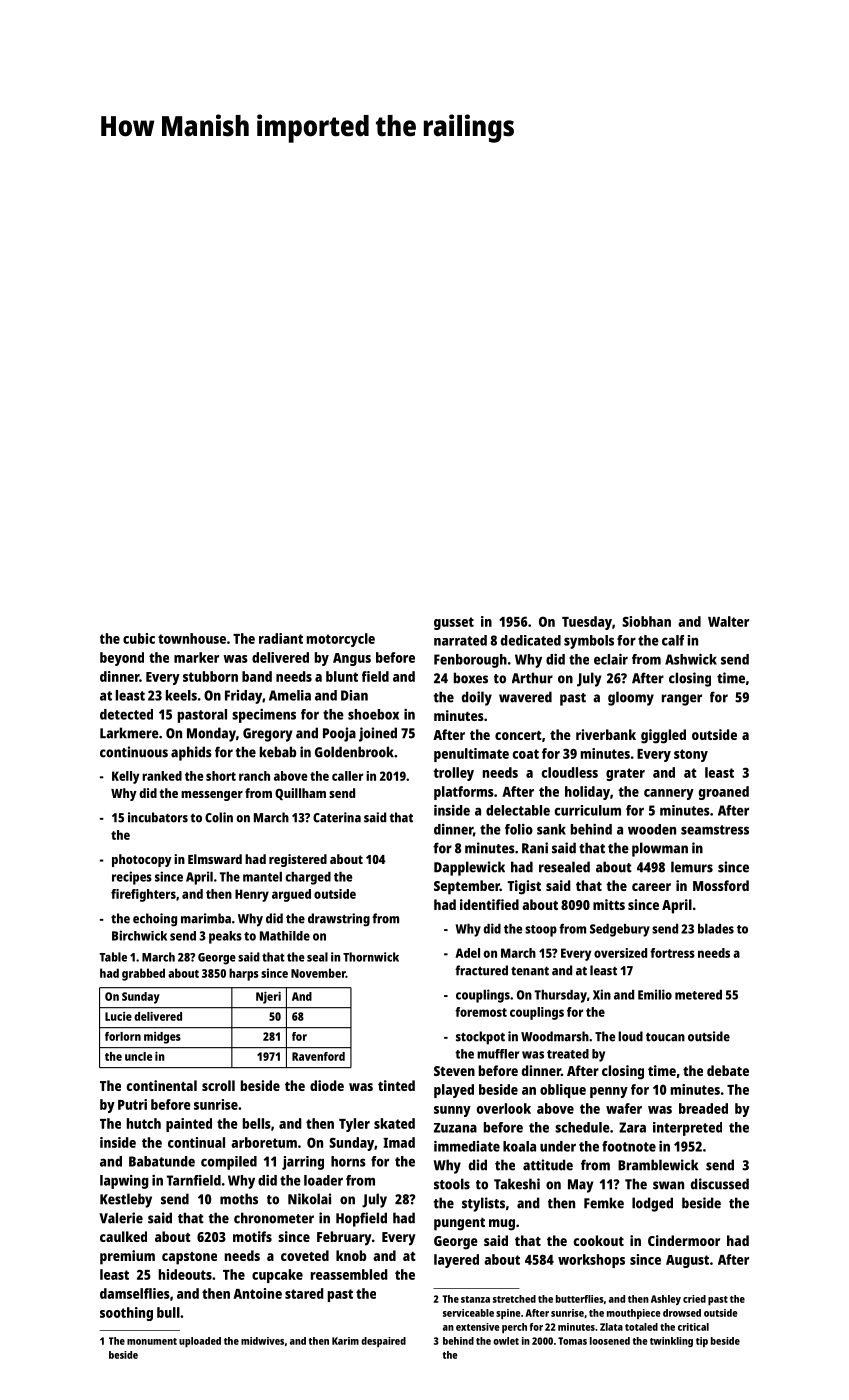  Describe the element at coordinates (524, 887) in the screenshot. I see `Tigist` at that location.
